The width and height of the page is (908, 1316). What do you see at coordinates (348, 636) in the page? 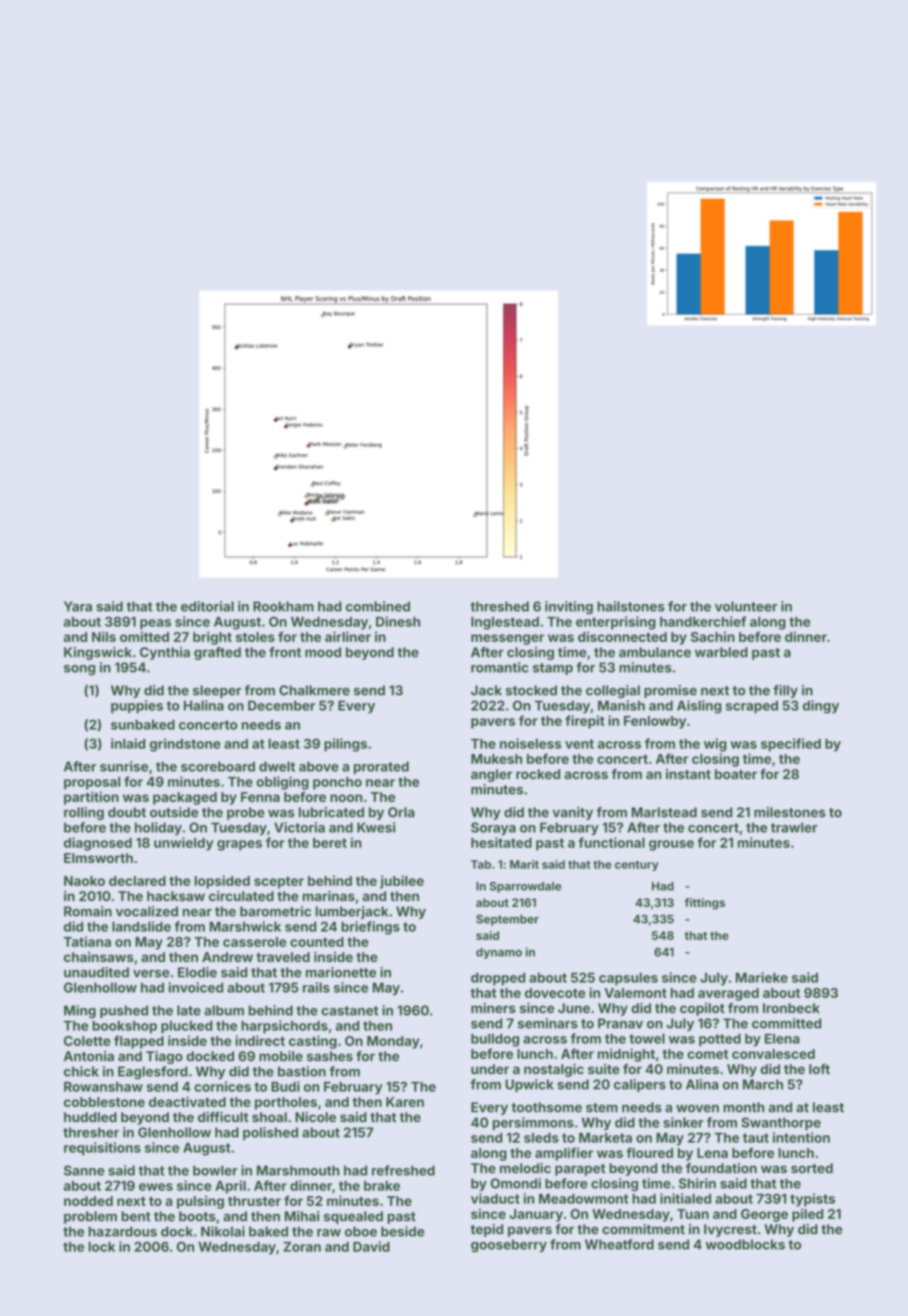
I see `airliner` at bounding box center [348, 636].
